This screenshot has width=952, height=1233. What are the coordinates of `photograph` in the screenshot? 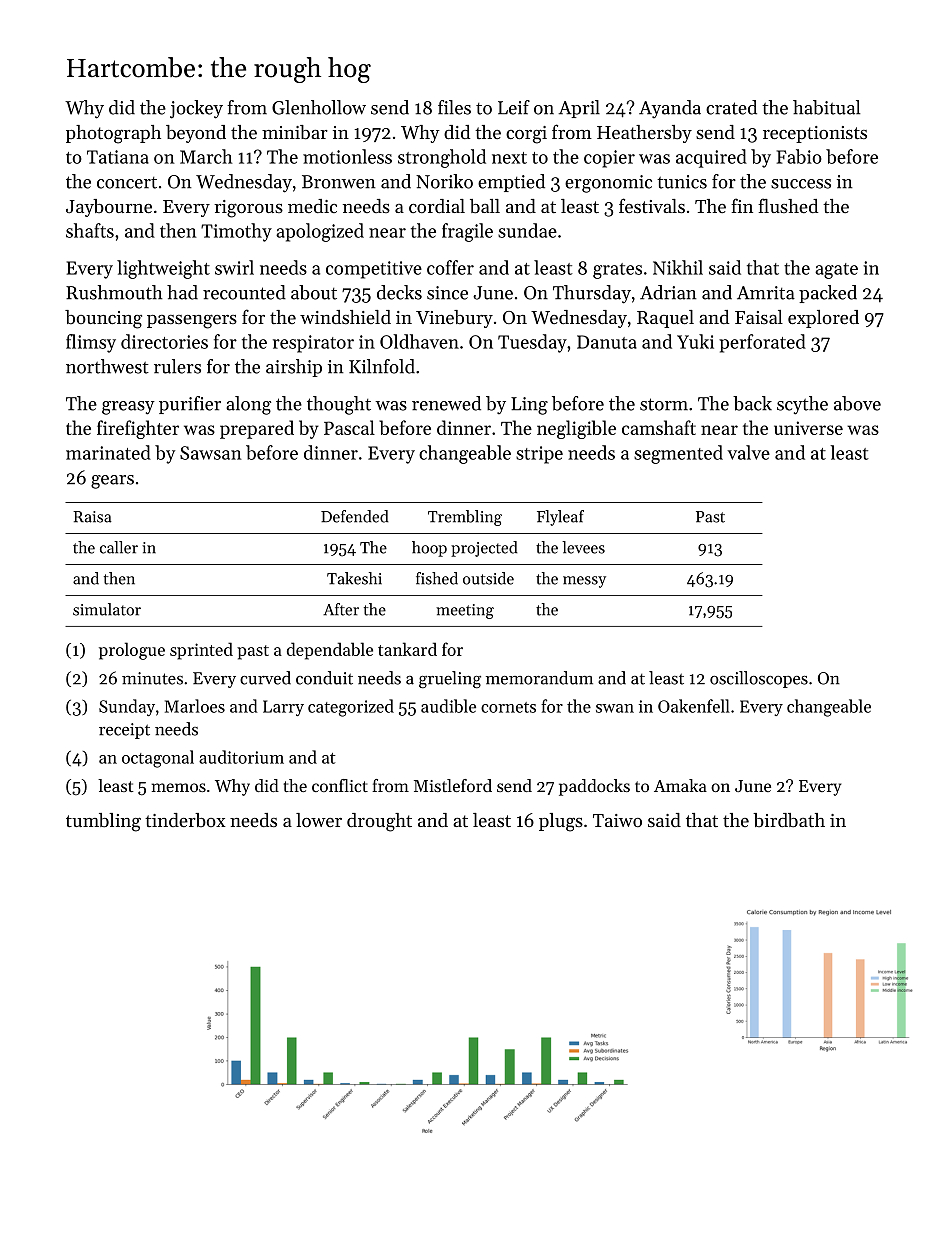 It's located at (113, 134).
